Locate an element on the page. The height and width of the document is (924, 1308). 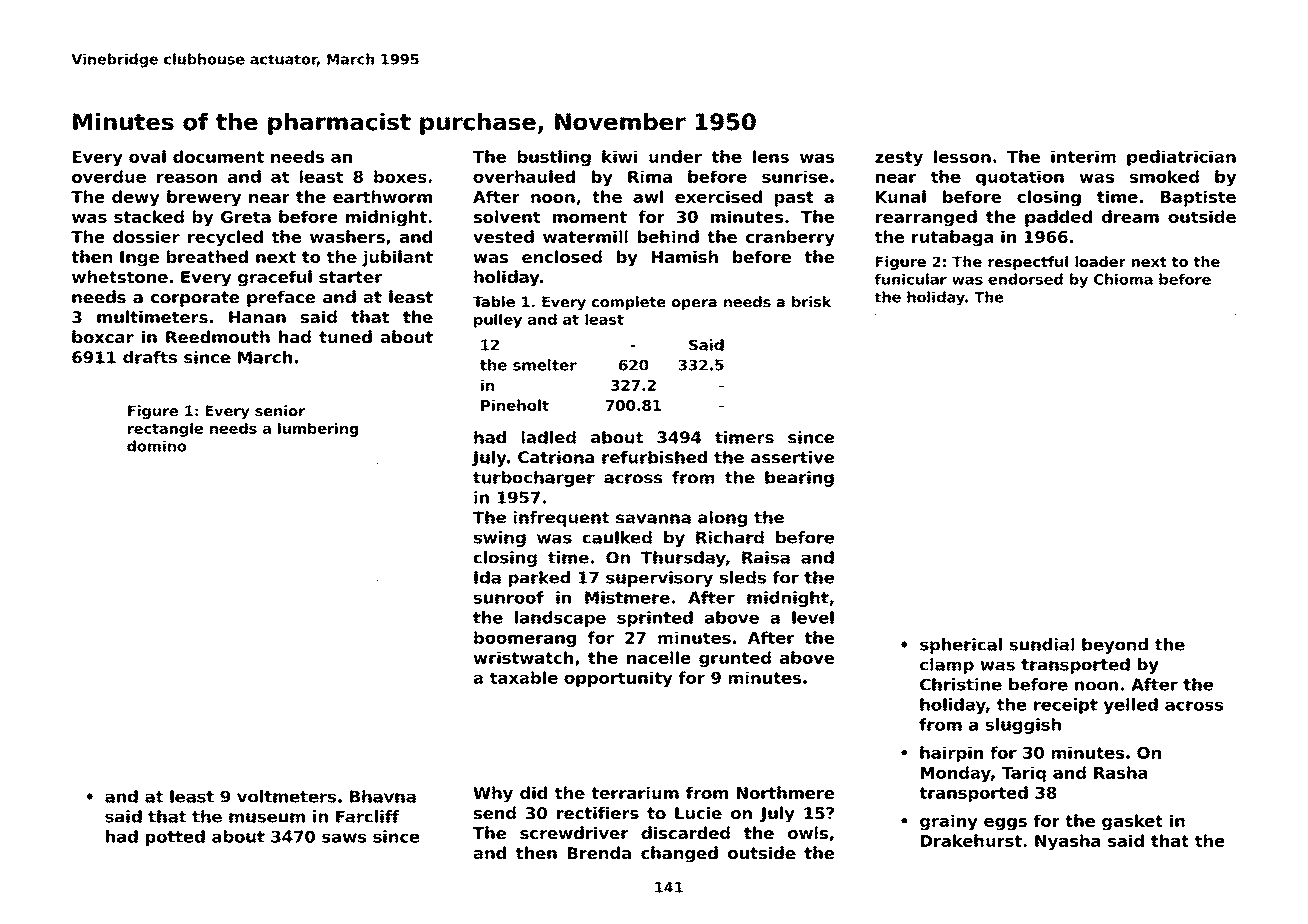
turbocharger is located at coordinates (534, 479).
